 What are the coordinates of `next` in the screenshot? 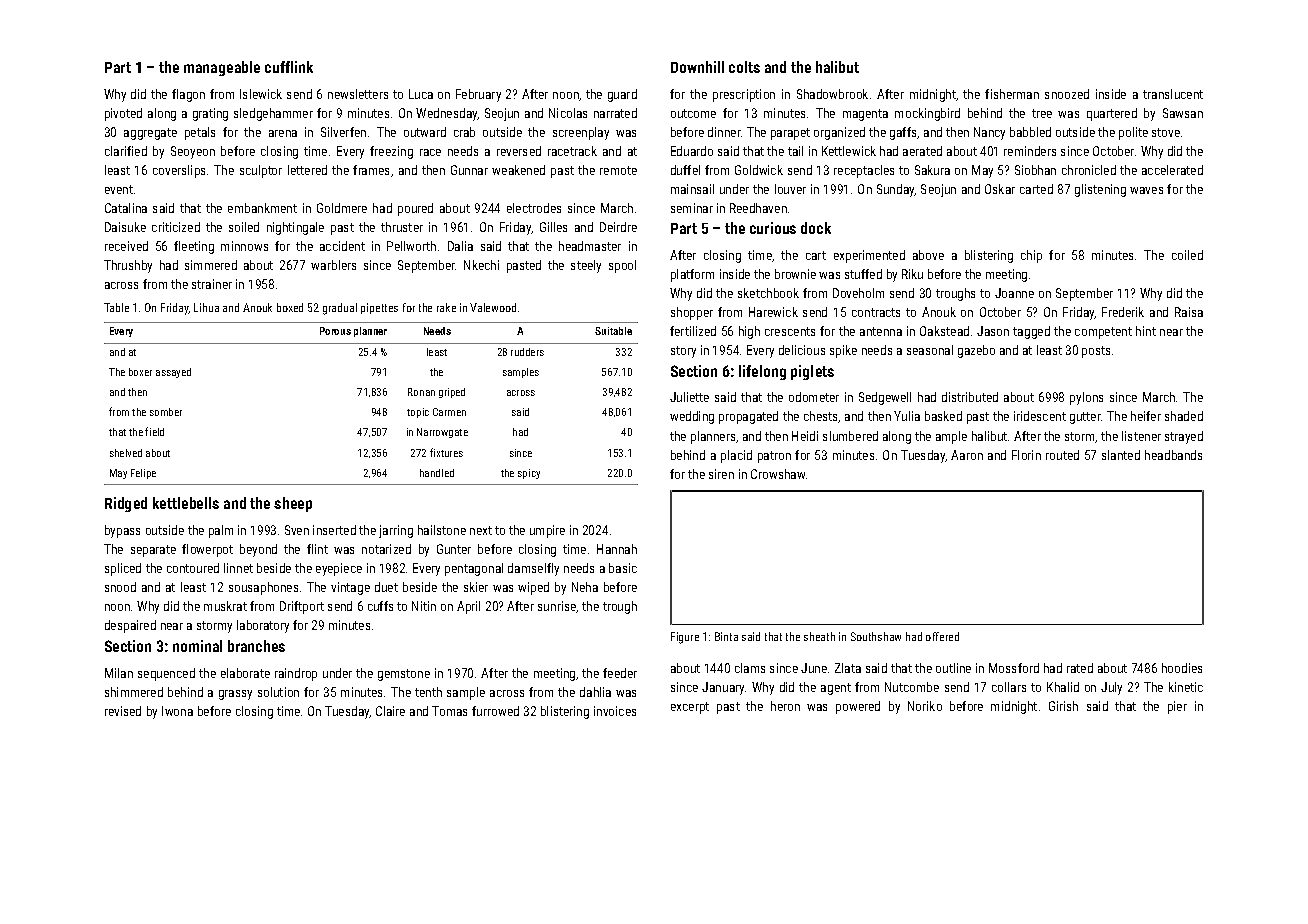 It's located at (481, 530).
